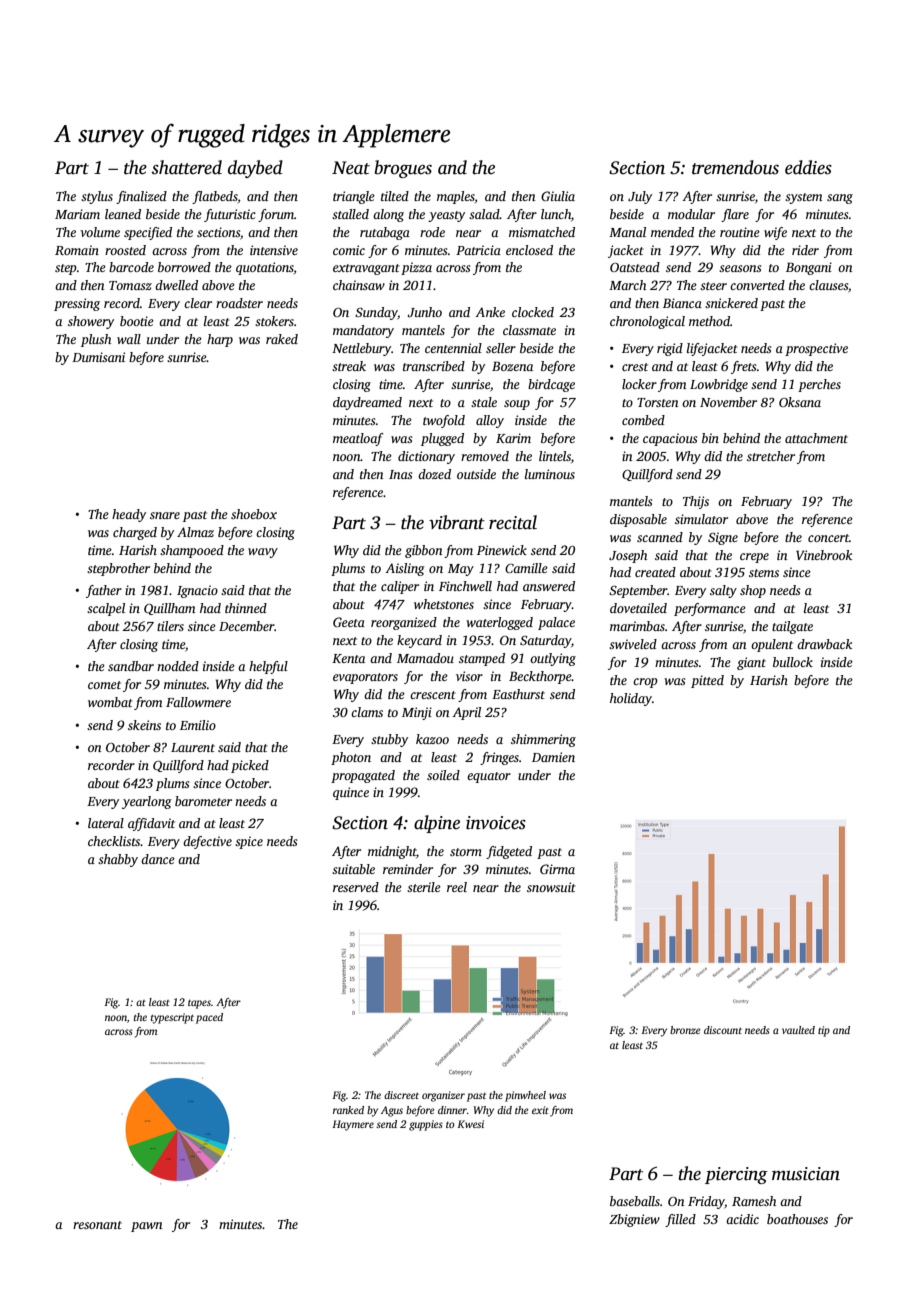 This image has height=1316, width=908. What do you see at coordinates (358, 439) in the image?
I see `meatloaf` at bounding box center [358, 439].
